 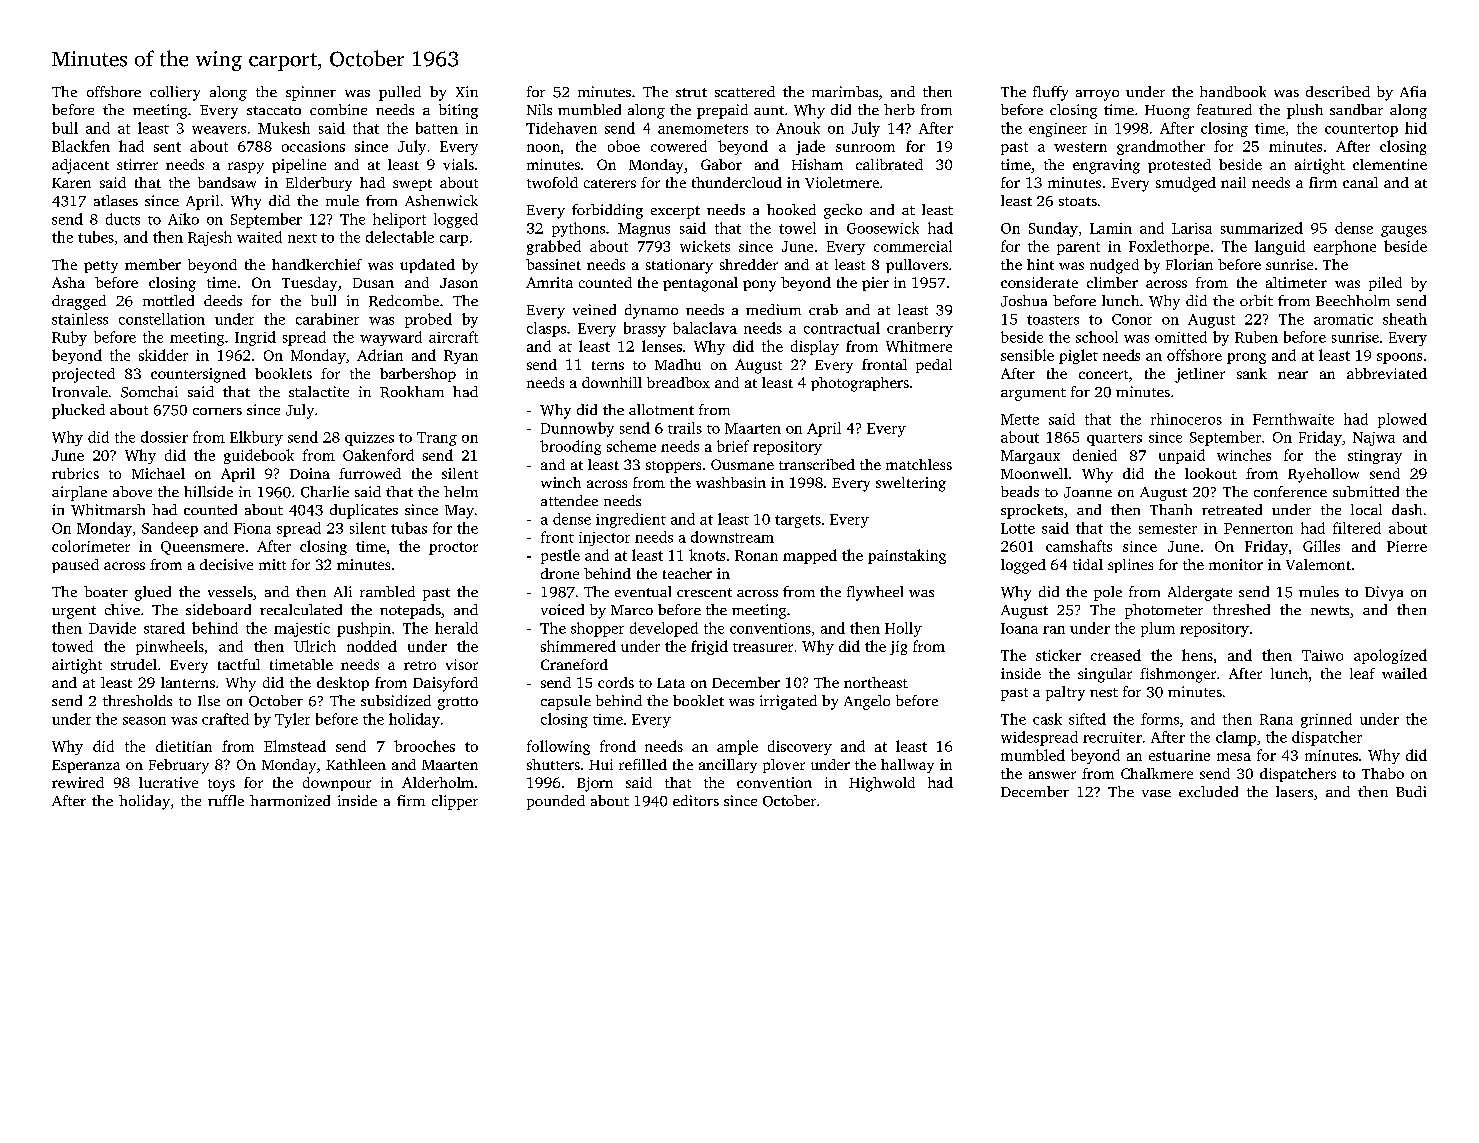 What do you see at coordinates (311, 93) in the document?
I see `spinner` at bounding box center [311, 93].
